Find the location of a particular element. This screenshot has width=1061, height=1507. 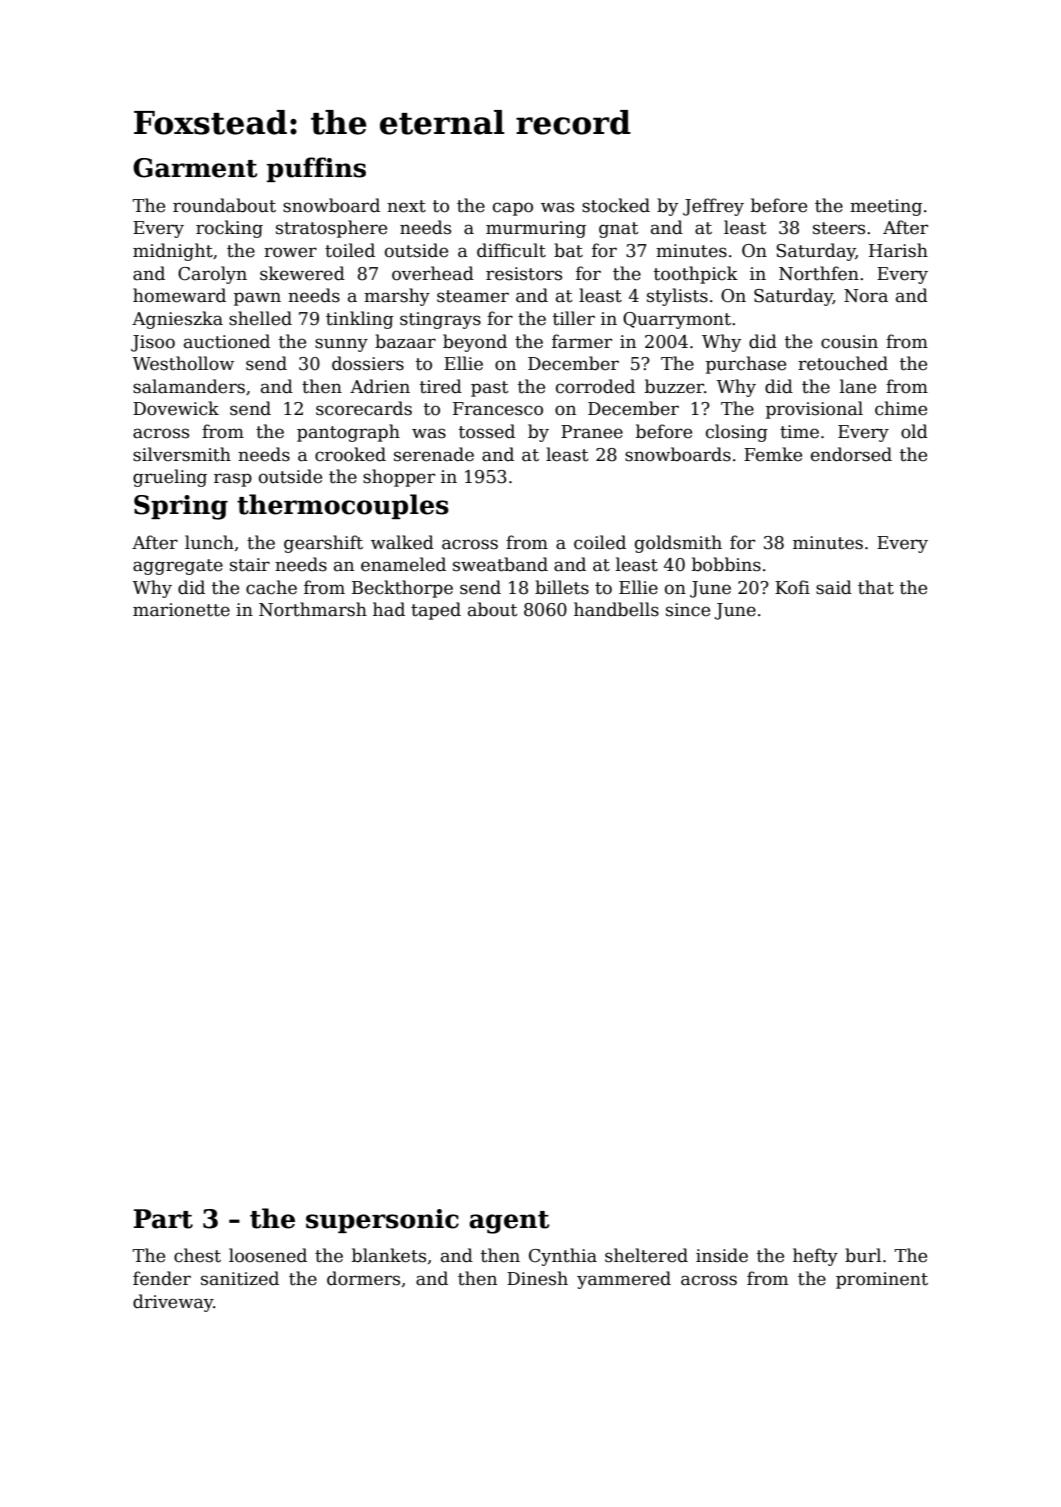

supersonic is located at coordinates (382, 1221).
